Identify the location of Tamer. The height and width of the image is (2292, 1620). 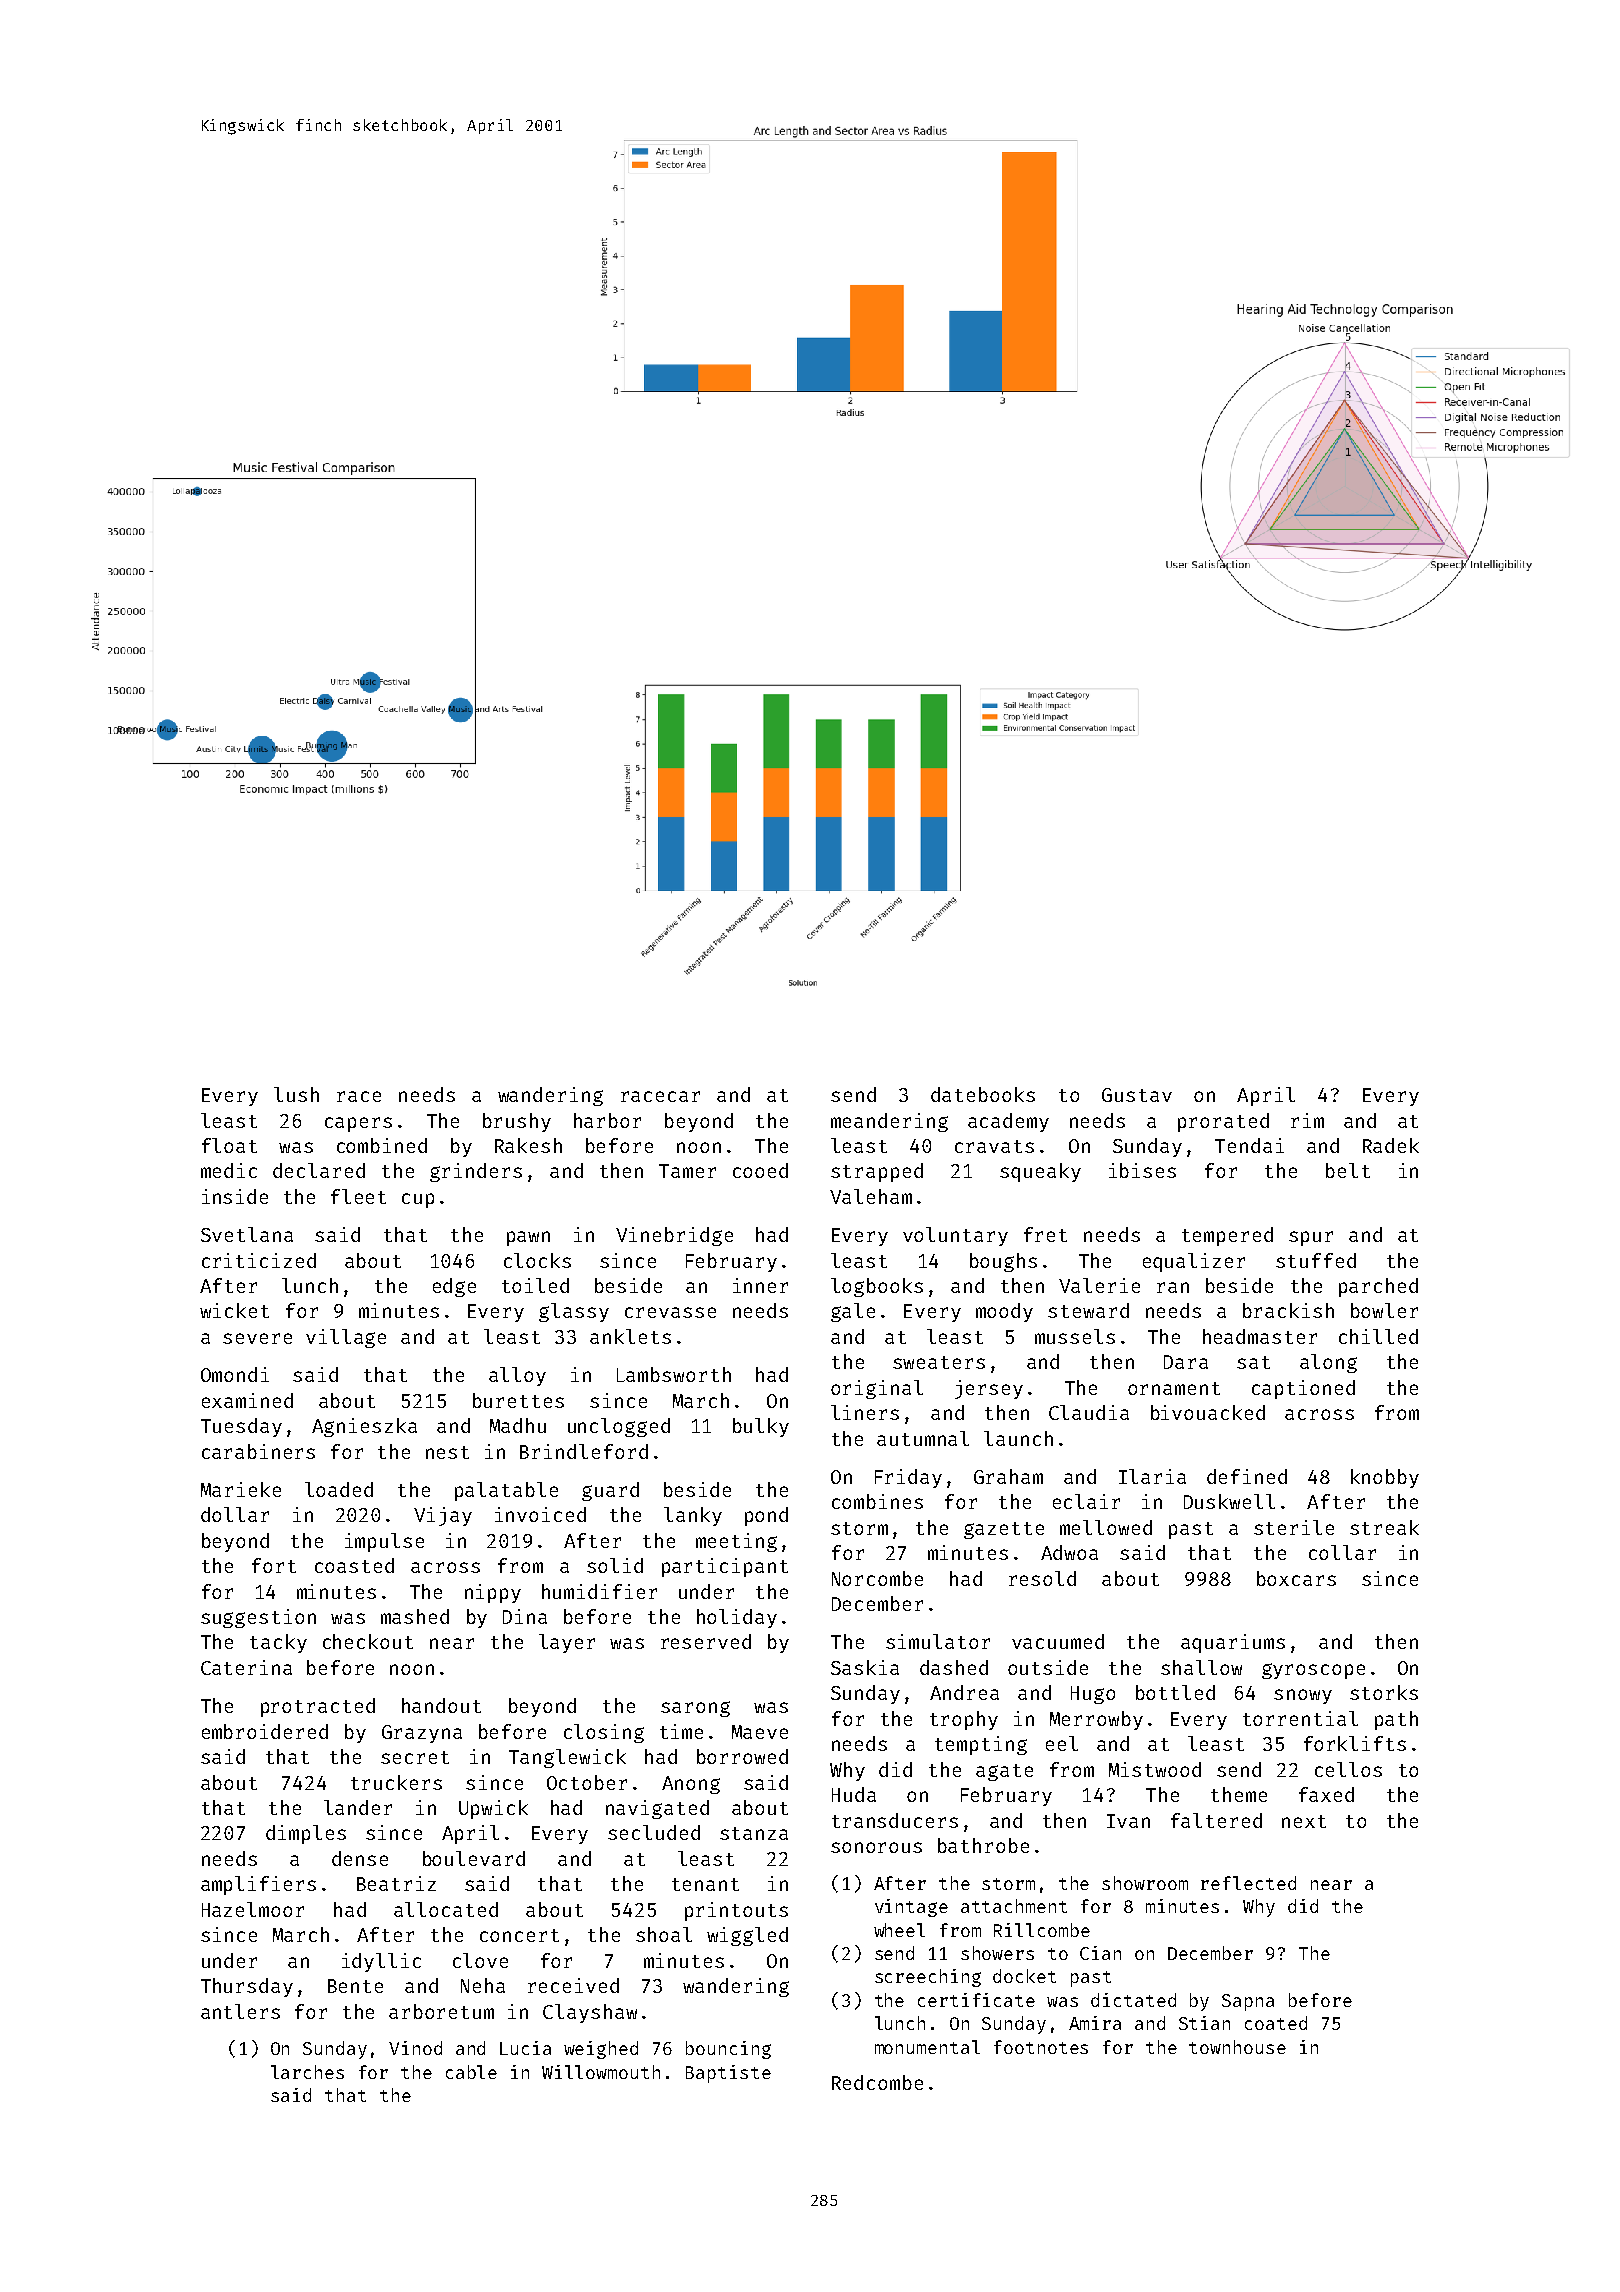
(687, 1171).
